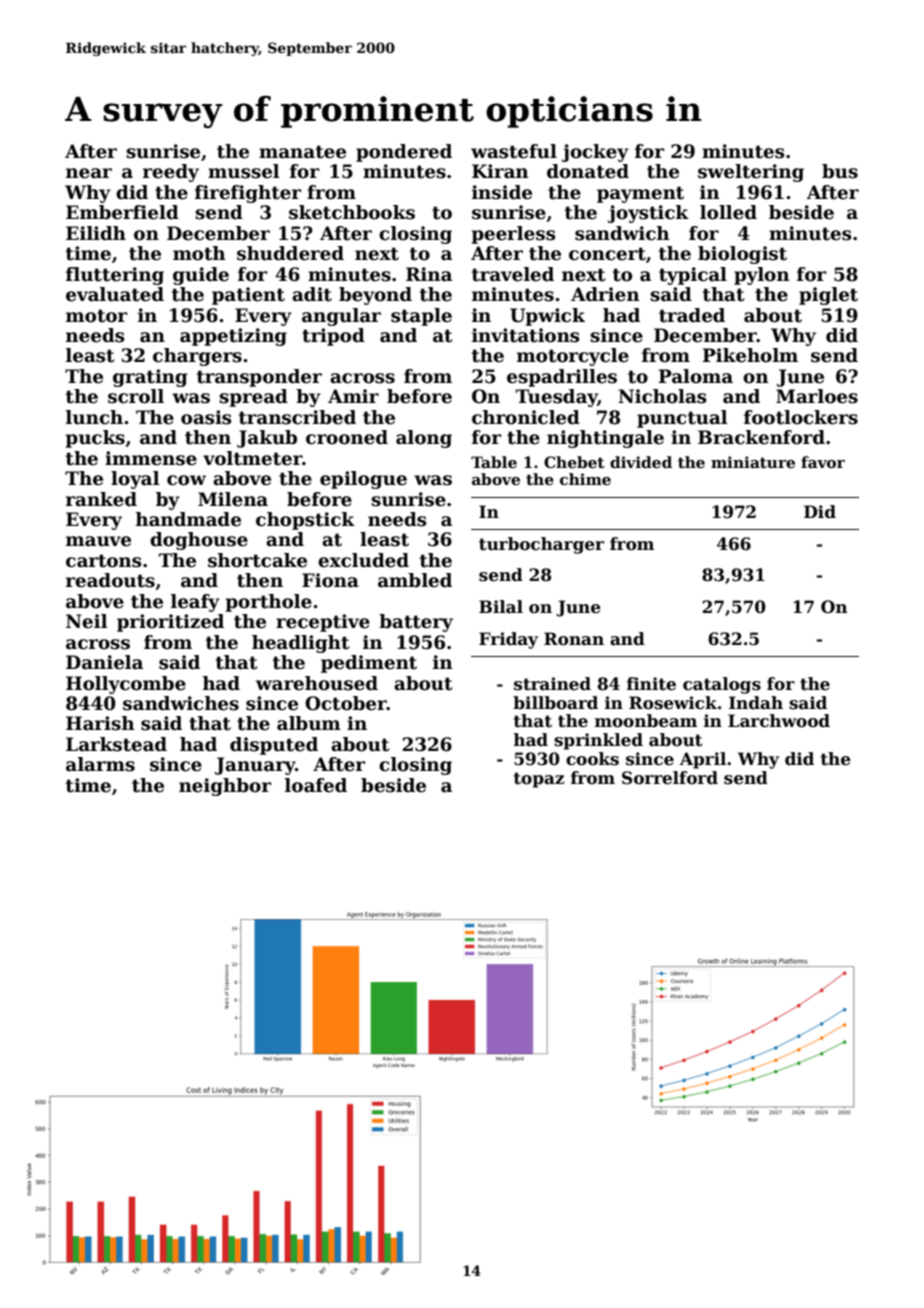  I want to click on punctual, so click(682, 419).
